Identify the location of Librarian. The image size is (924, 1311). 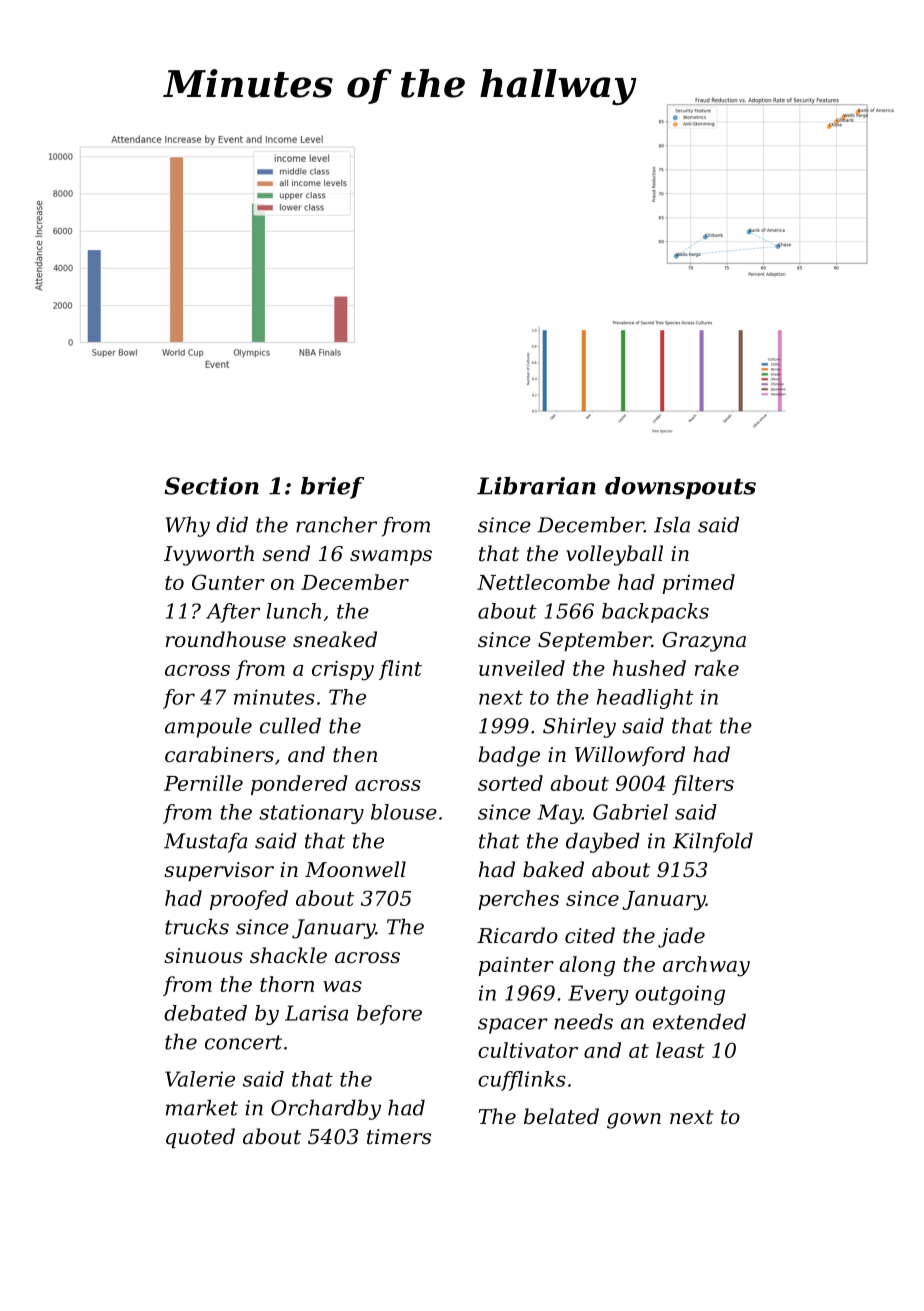
(536, 486).
